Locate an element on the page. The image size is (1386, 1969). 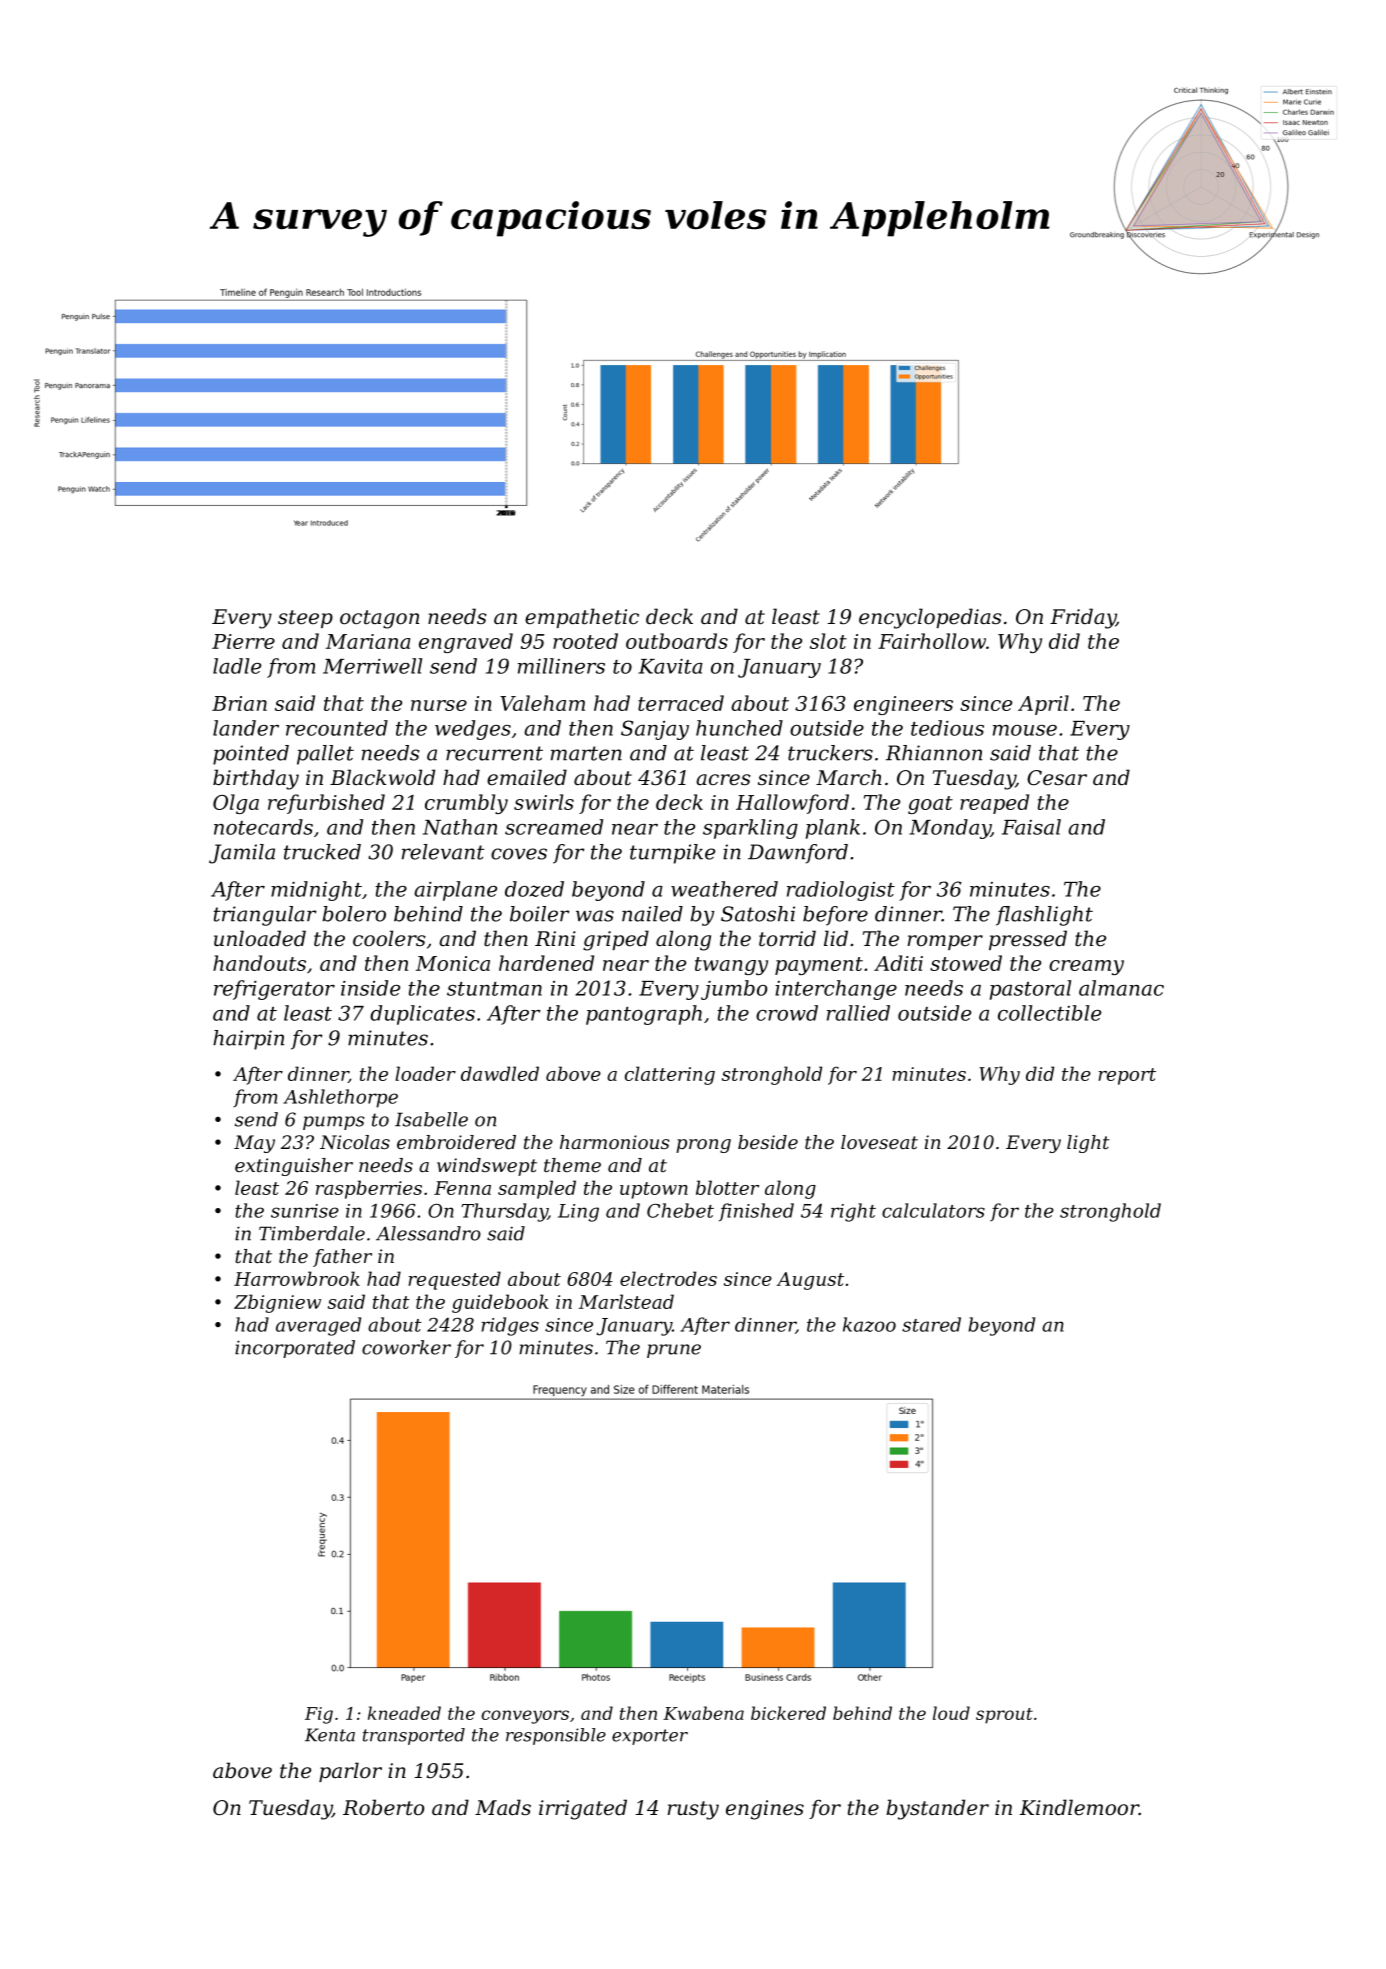
stared is located at coordinates (931, 1324).
